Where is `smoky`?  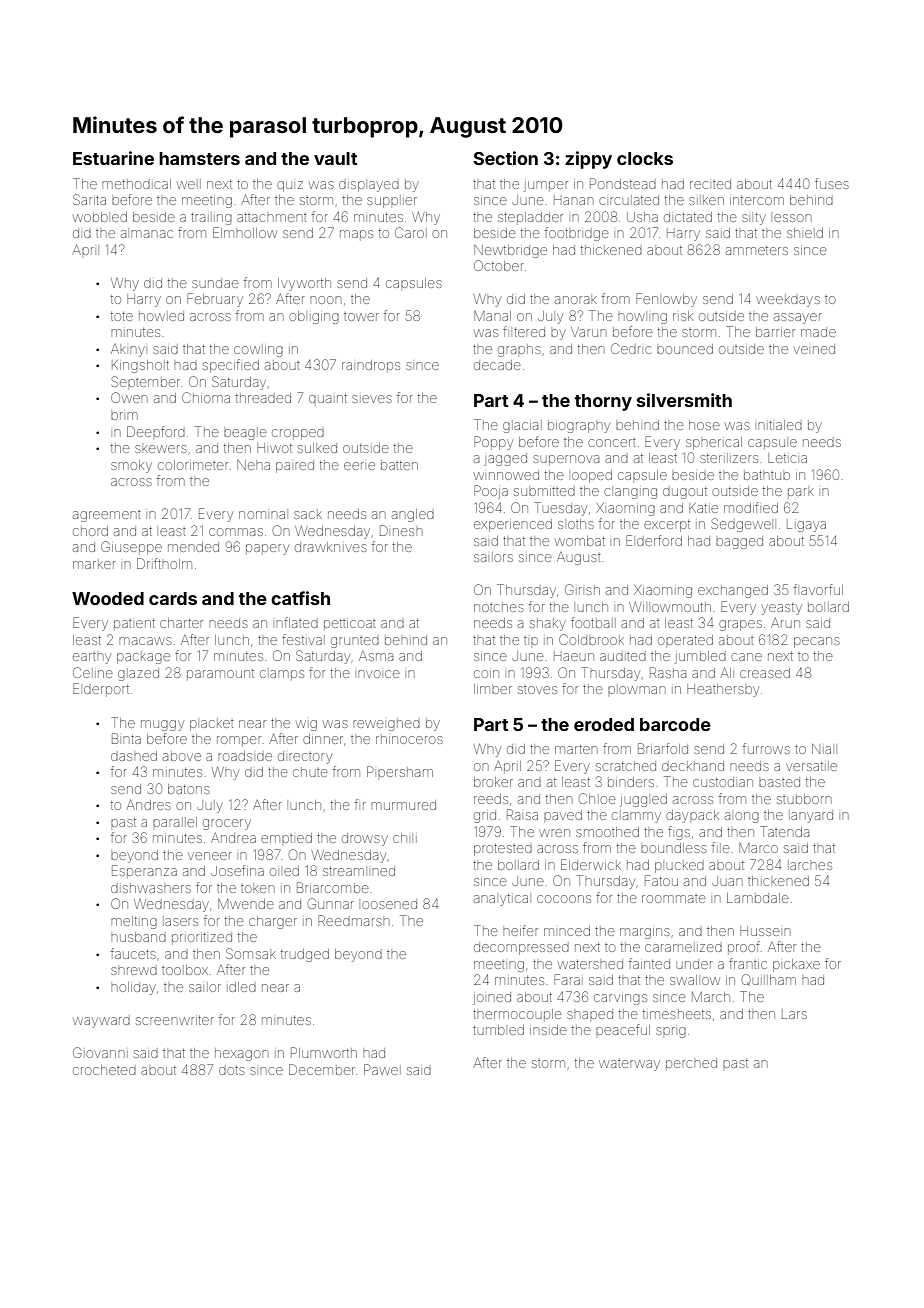
smoky is located at coordinates (131, 466).
